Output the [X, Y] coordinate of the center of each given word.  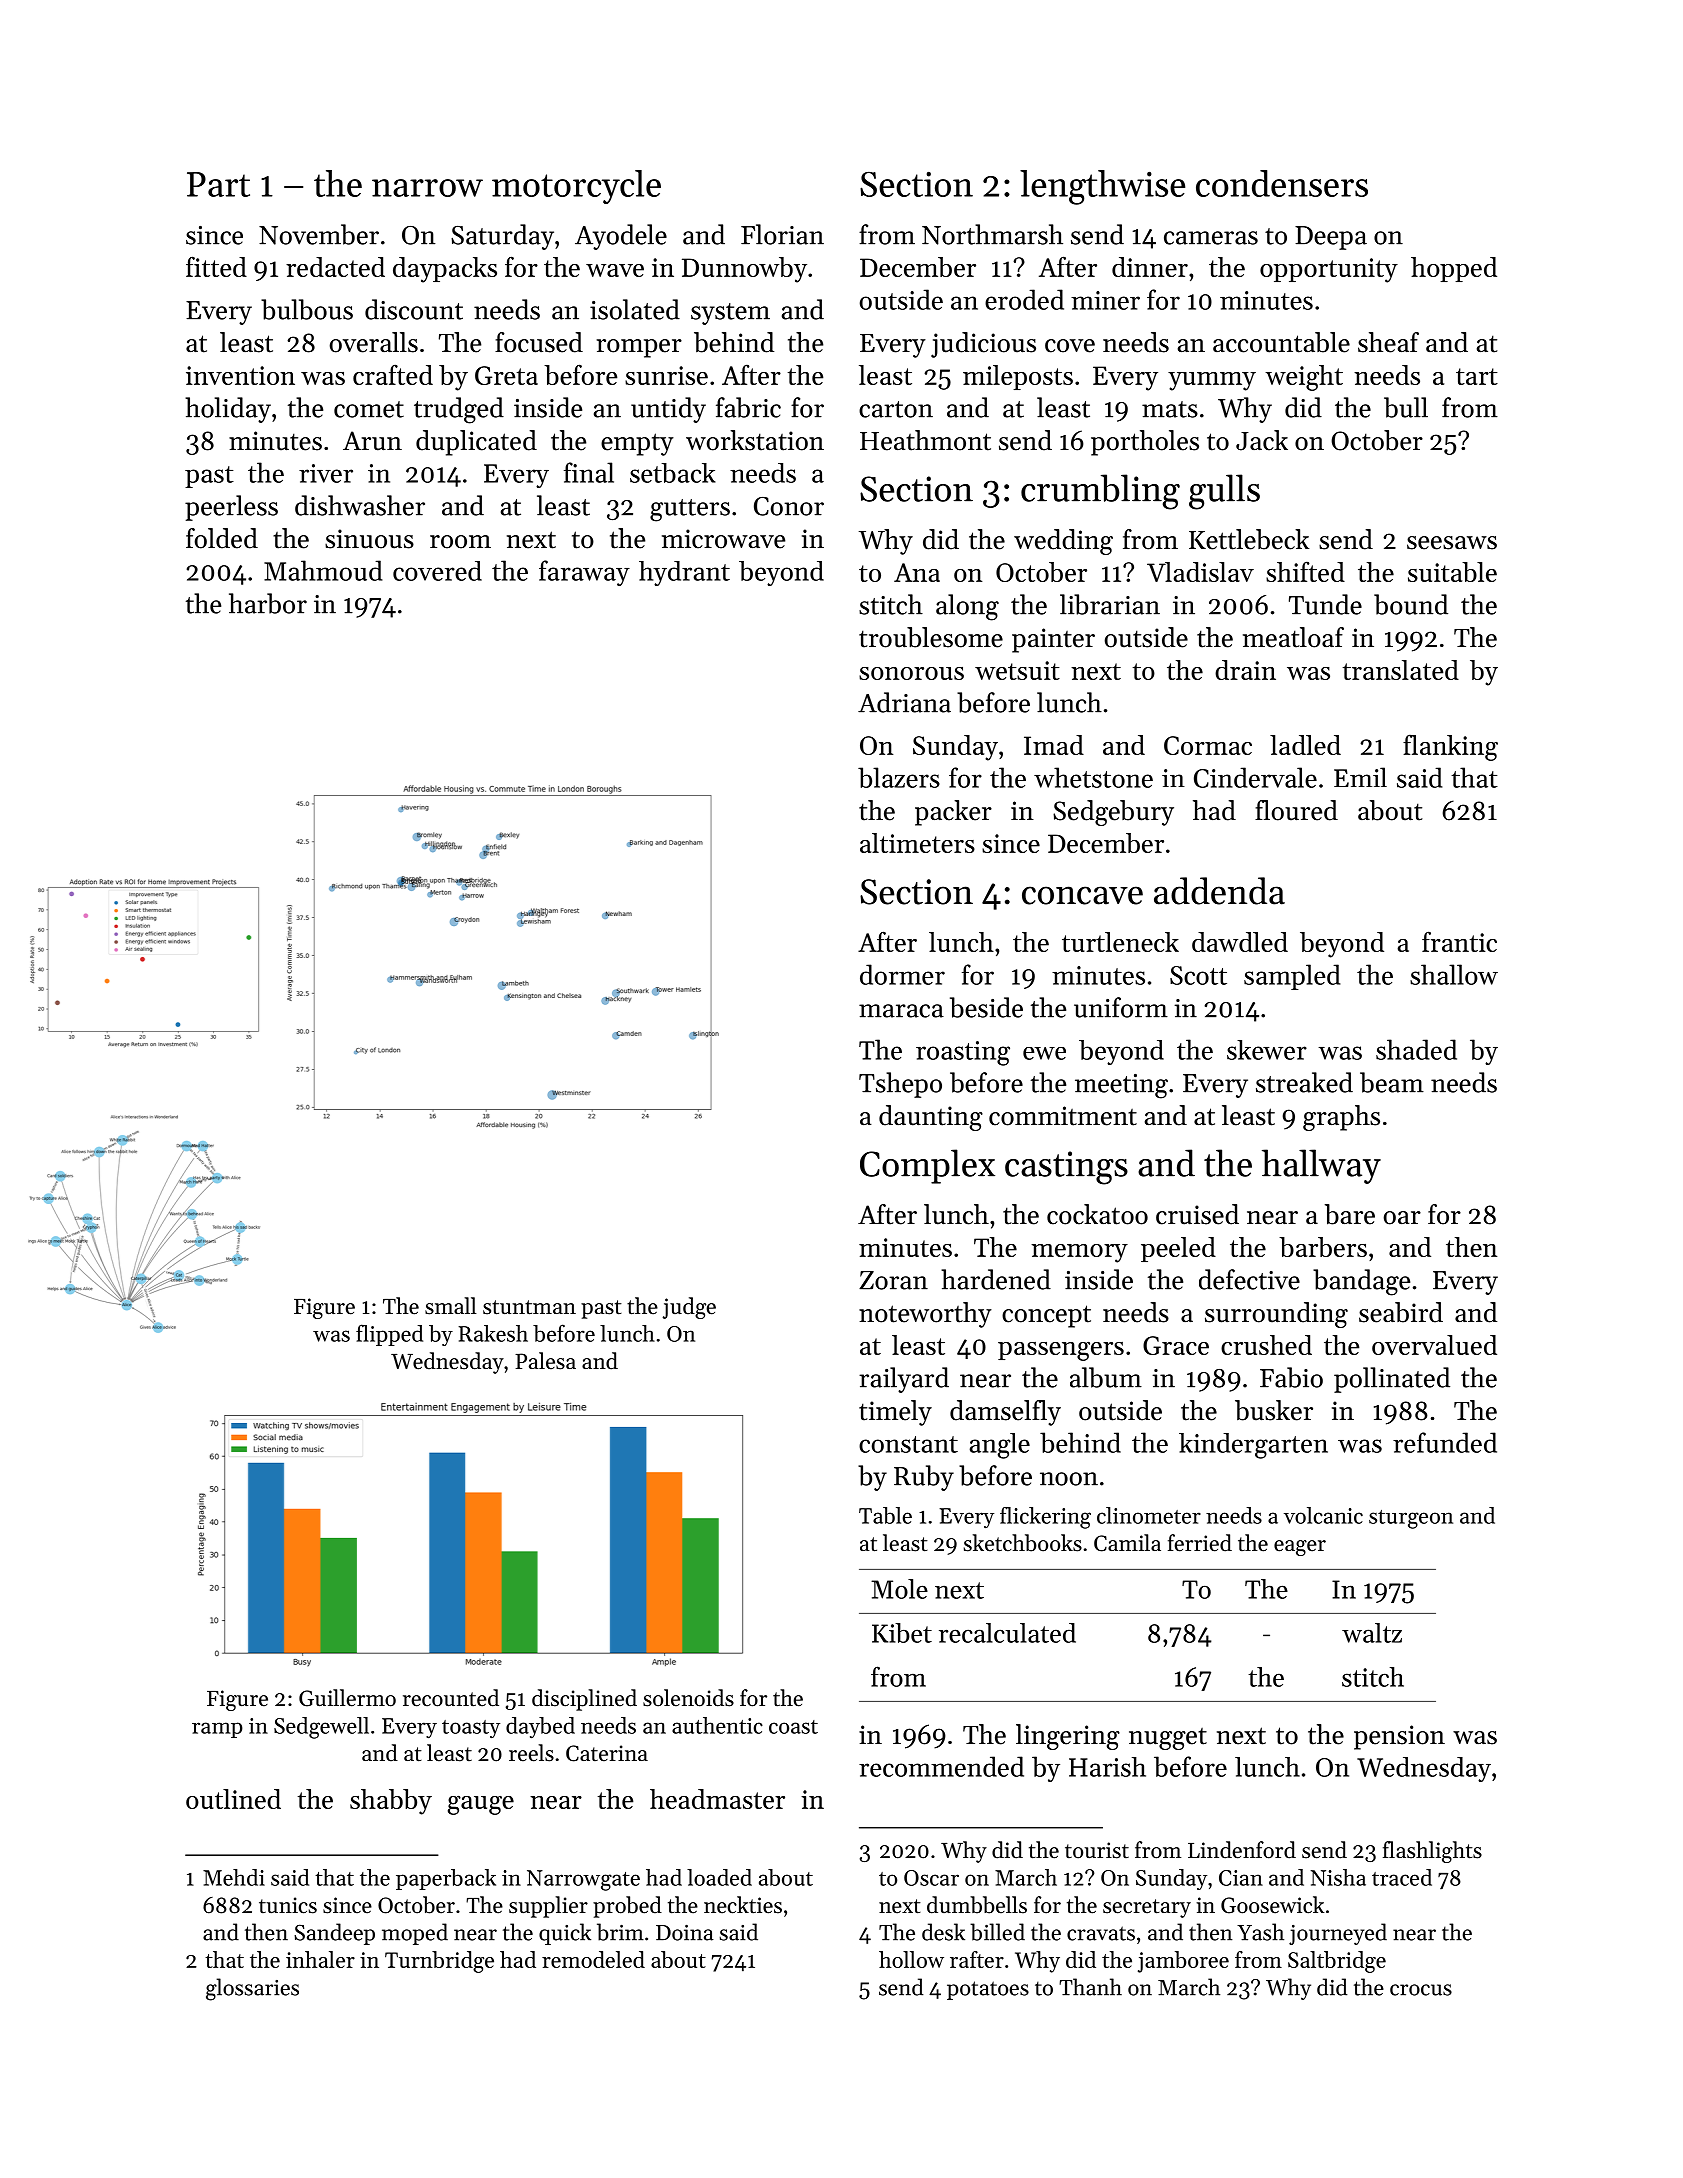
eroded [1024, 299]
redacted [335, 267]
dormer [902, 974]
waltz [1372, 1633]
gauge [481, 1805]
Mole [899, 1589]
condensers [1282, 183]
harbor [268, 603]
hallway [1321, 1166]
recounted [451, 1698]
